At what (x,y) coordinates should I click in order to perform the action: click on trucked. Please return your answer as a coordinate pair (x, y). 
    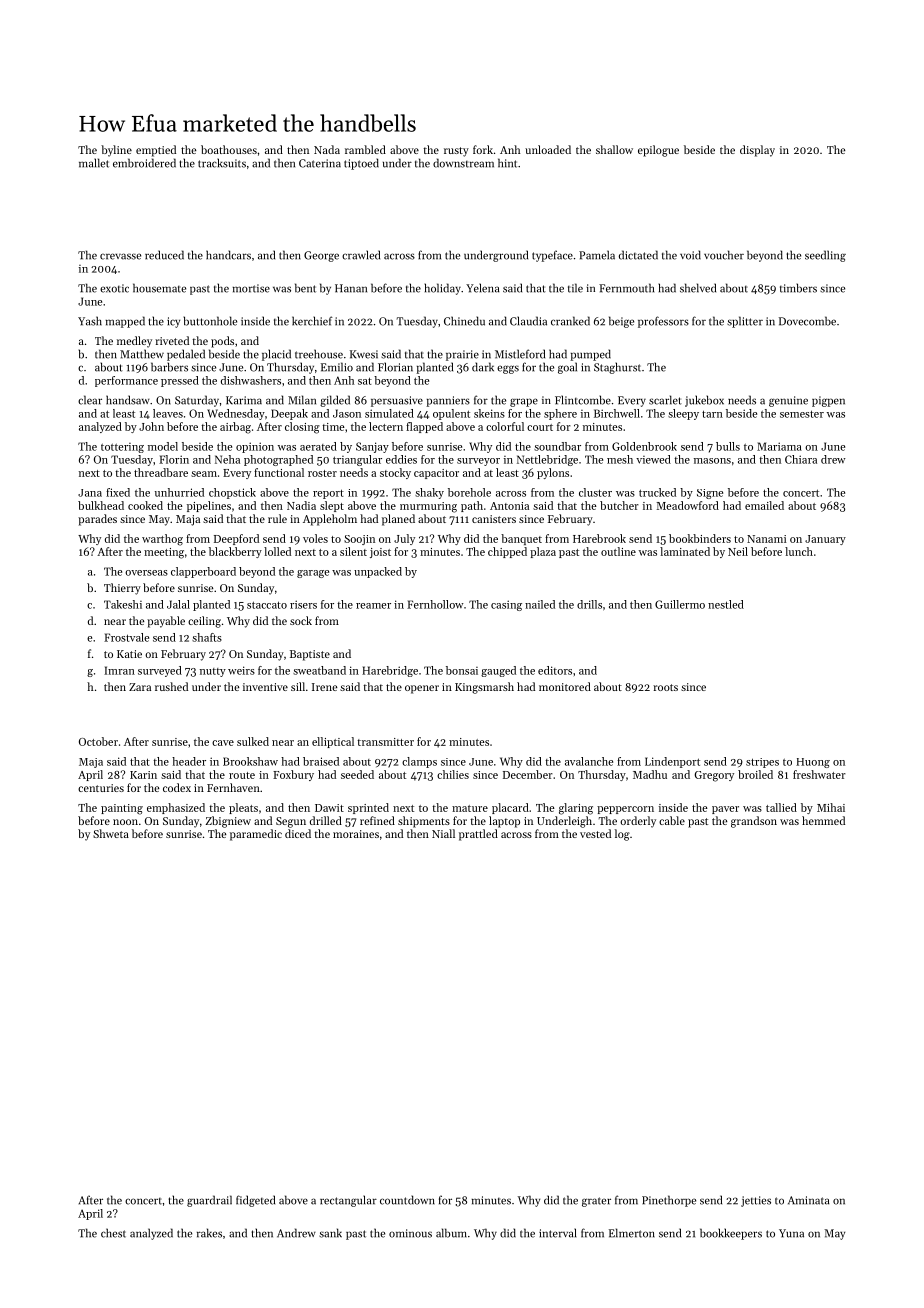
    Looking at the image, I should click on (657, 492).
